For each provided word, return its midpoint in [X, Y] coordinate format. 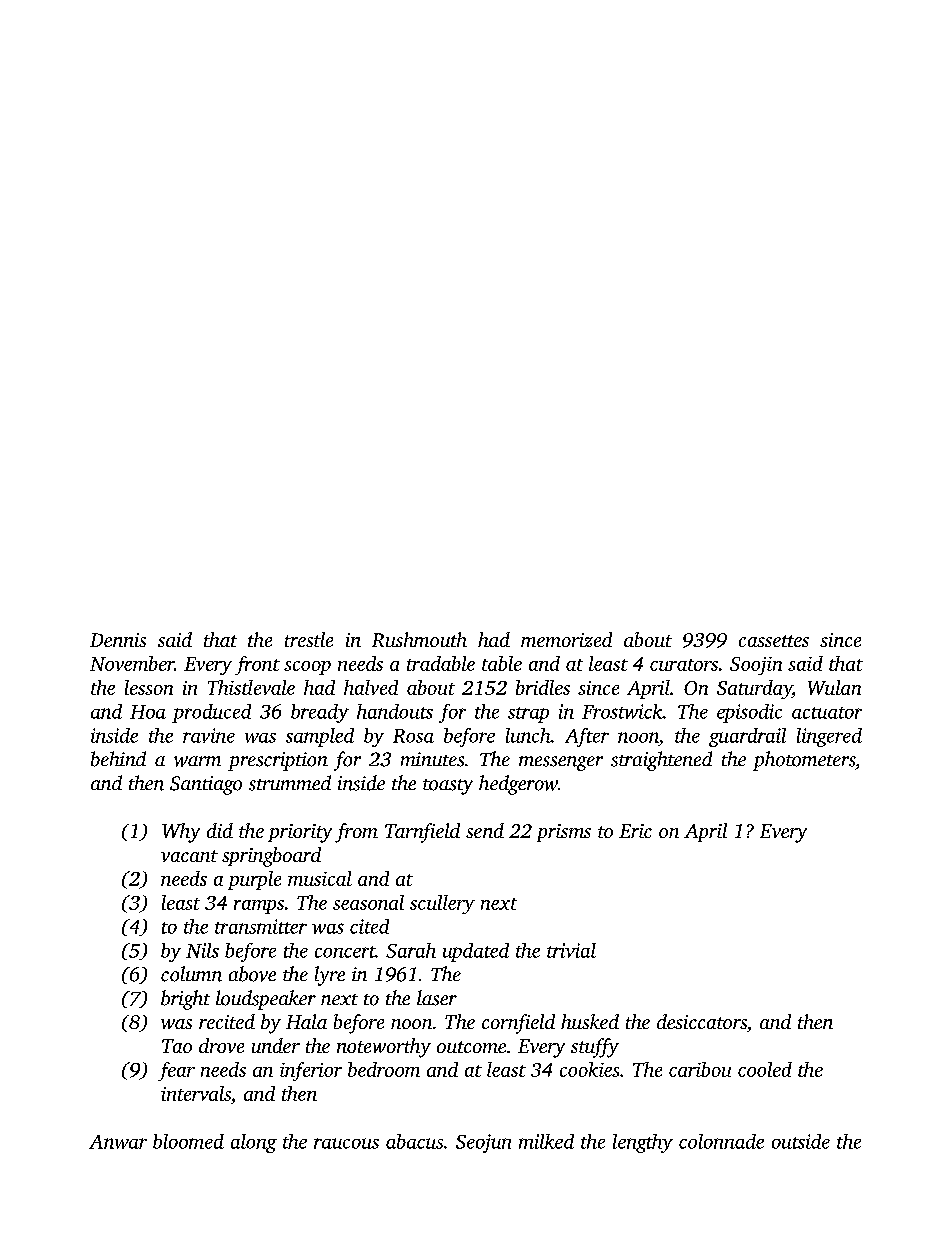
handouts [395, 711]
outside [801, 1141]
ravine [209, 735]
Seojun [483, 1143]
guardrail [747, 737]
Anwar [118, 1142]
